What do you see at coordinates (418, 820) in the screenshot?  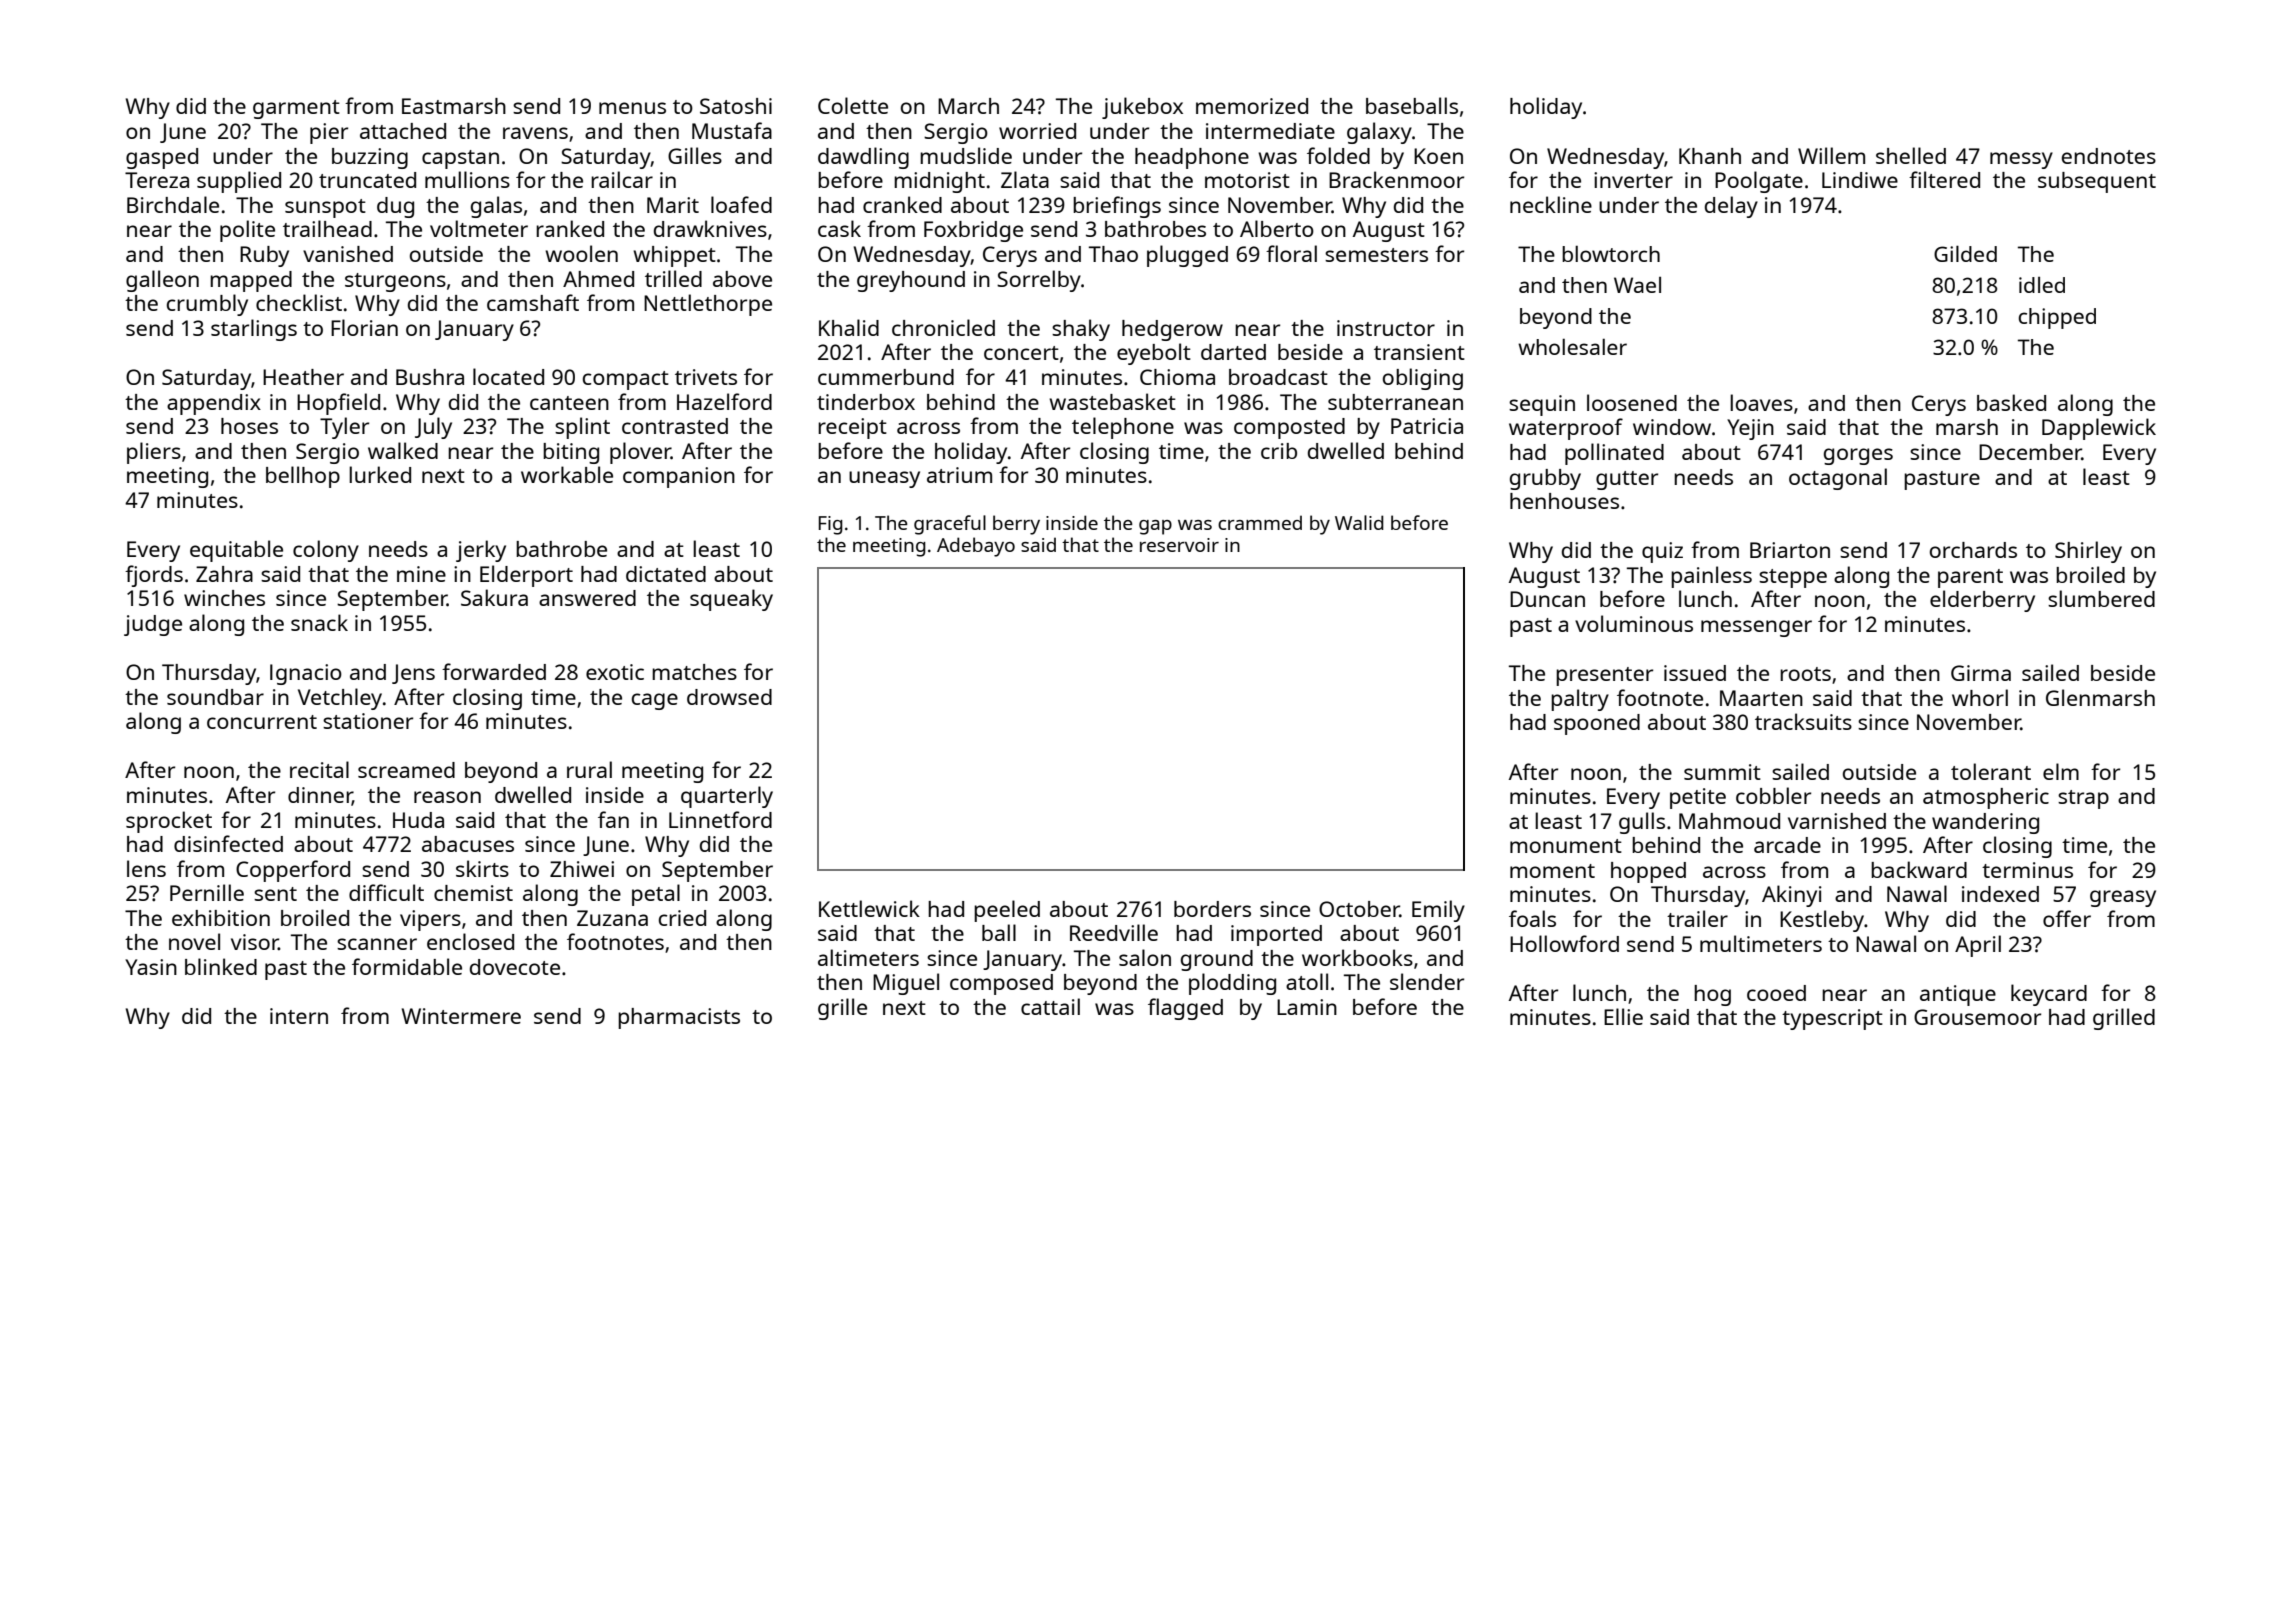 I see `Huda` at bounding box center [418, 820].
